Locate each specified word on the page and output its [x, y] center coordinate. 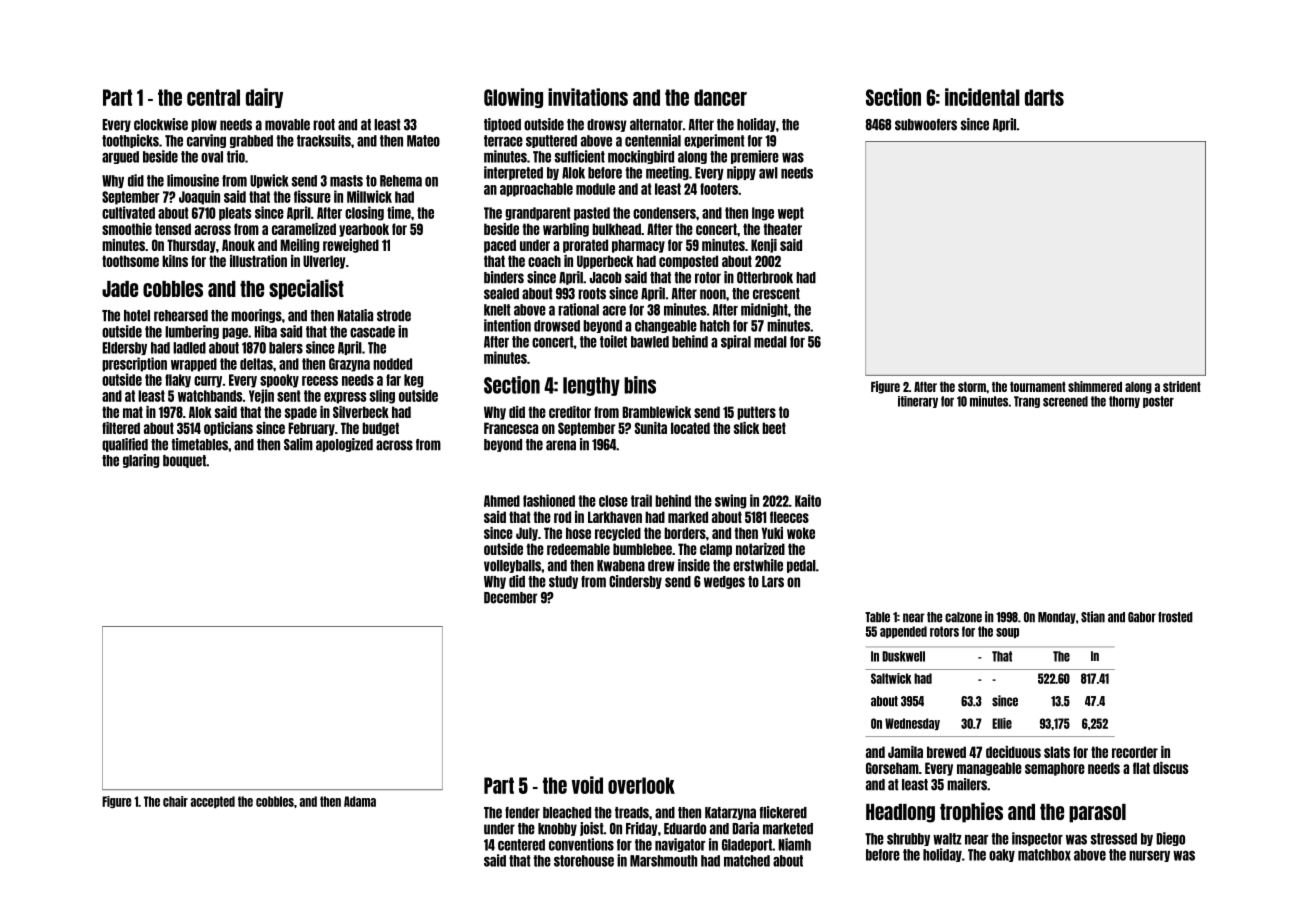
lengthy [591, 386]
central [213, 97]
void [587, 785]
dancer [720, 97]
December [510, 598]
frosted [1175, 617]
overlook [641, 785]
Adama [360, 801]
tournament [1038, 387]
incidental [982, 97]
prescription [134, 364]
